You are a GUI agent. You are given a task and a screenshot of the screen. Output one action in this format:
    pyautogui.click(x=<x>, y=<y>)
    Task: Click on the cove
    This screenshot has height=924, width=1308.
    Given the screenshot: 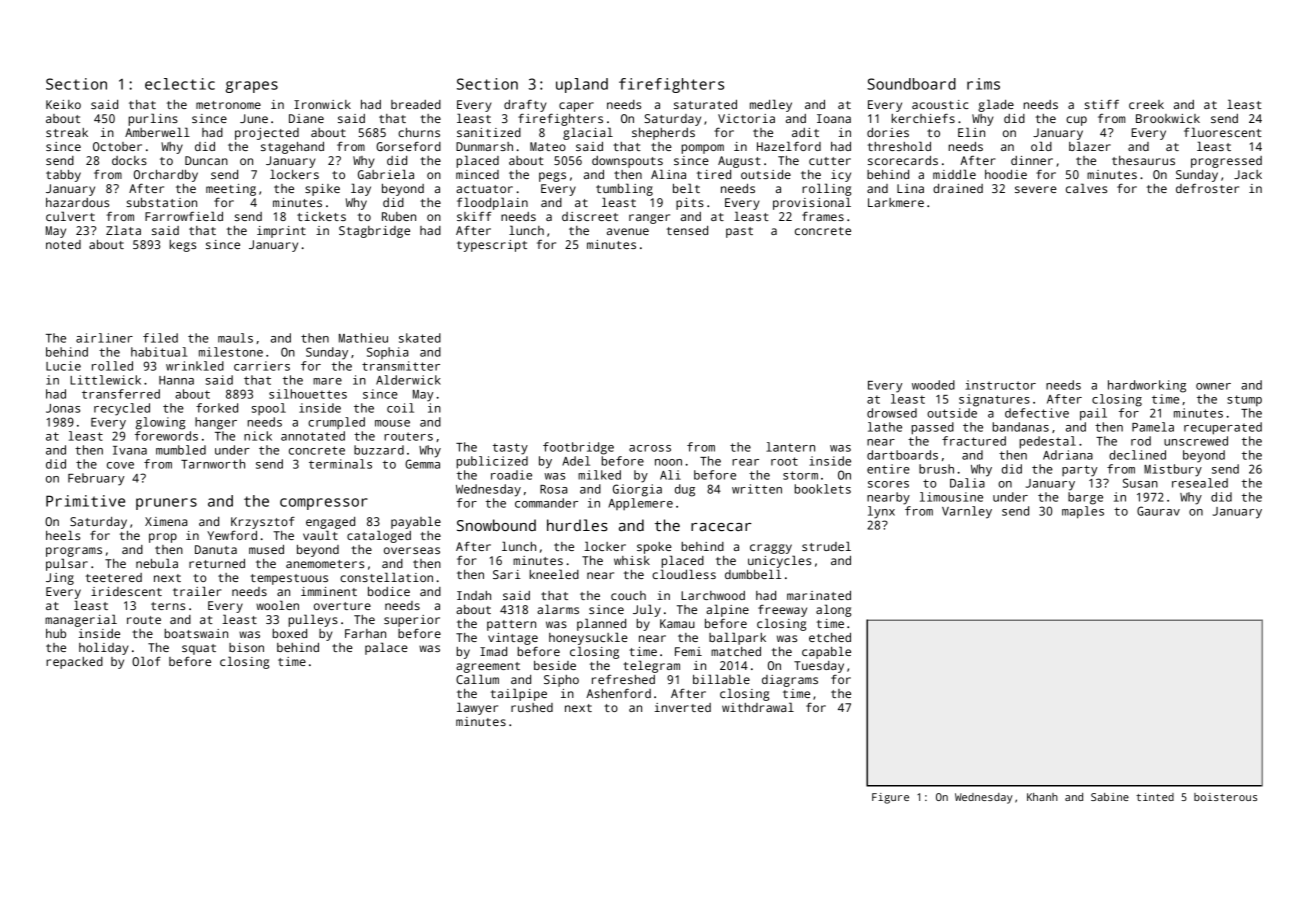 What is the action you would take?
    pyautogui.click(x=120, y=465)
